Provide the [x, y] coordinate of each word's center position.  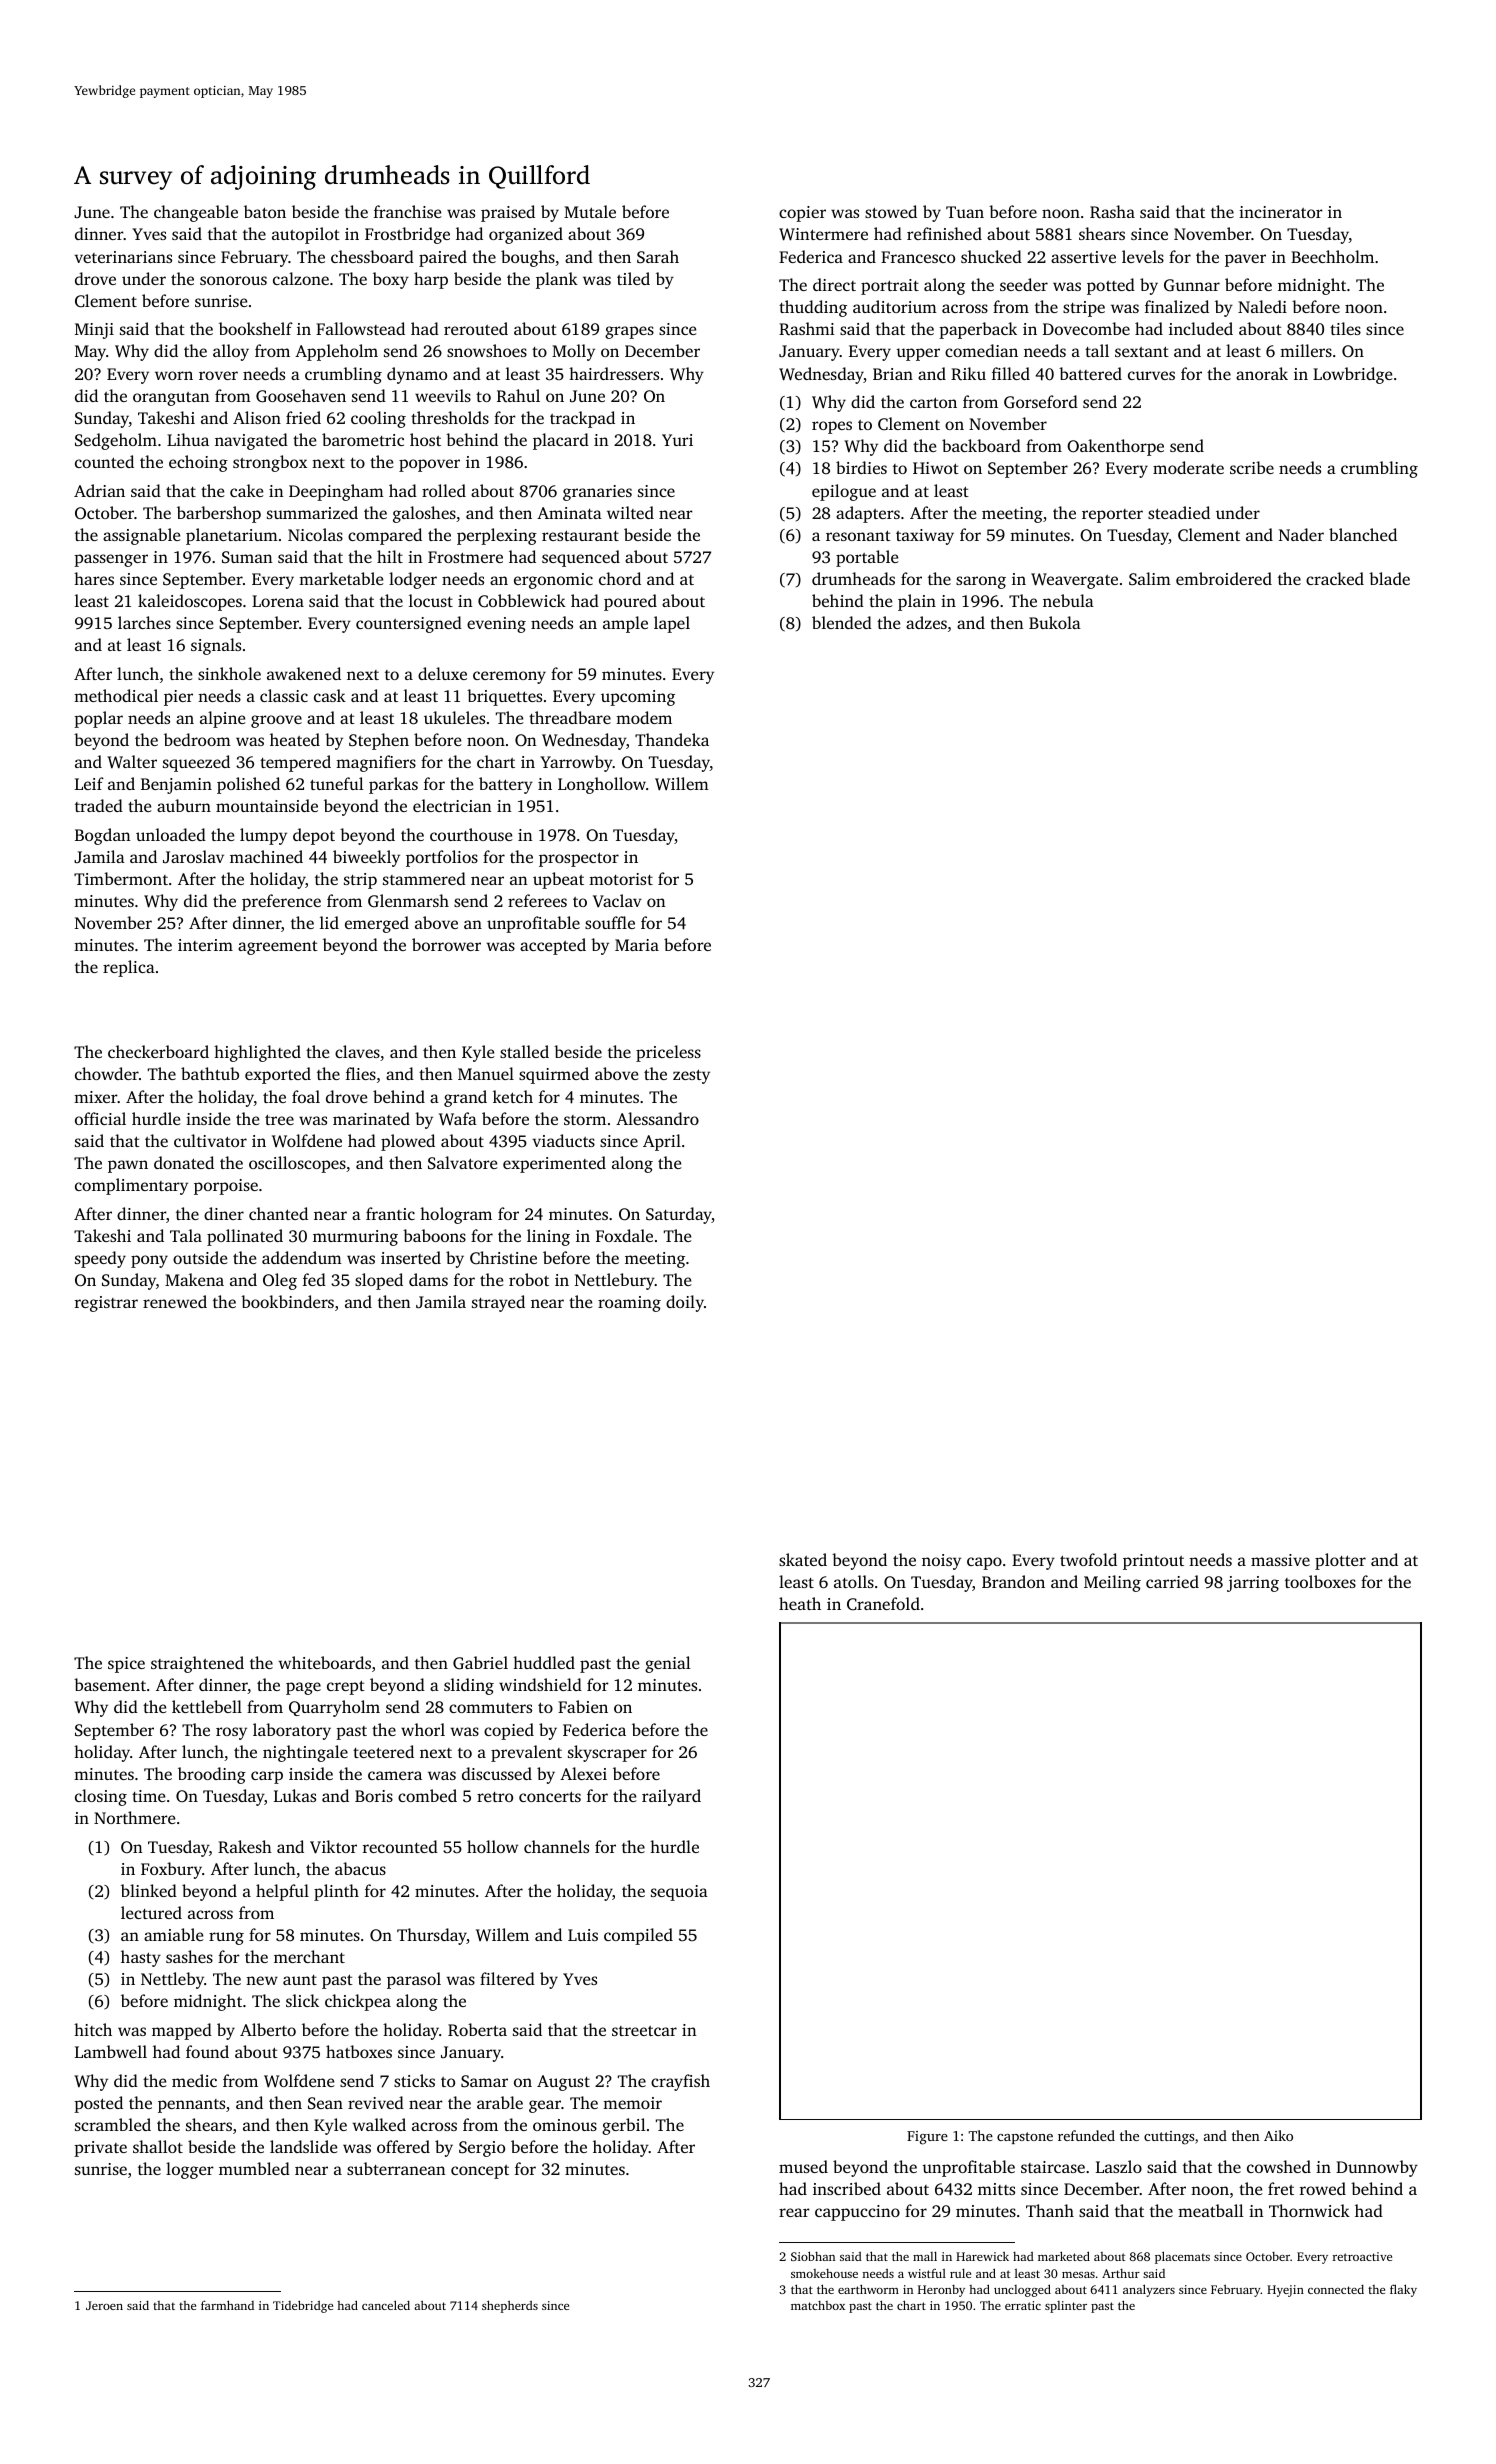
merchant [309, 1956]
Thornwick [1309, 2210]
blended [842, 622]
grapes [629, 332]
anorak [1262, 373]
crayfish [680, 2082]
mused [803, 2166]
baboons [434, 1235]
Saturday [679, 1215]
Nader [1301, 534]
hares [94, 578]
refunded [1086, 2135]
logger [190, 2170]
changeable [196, 213]
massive [1280, 1560]
